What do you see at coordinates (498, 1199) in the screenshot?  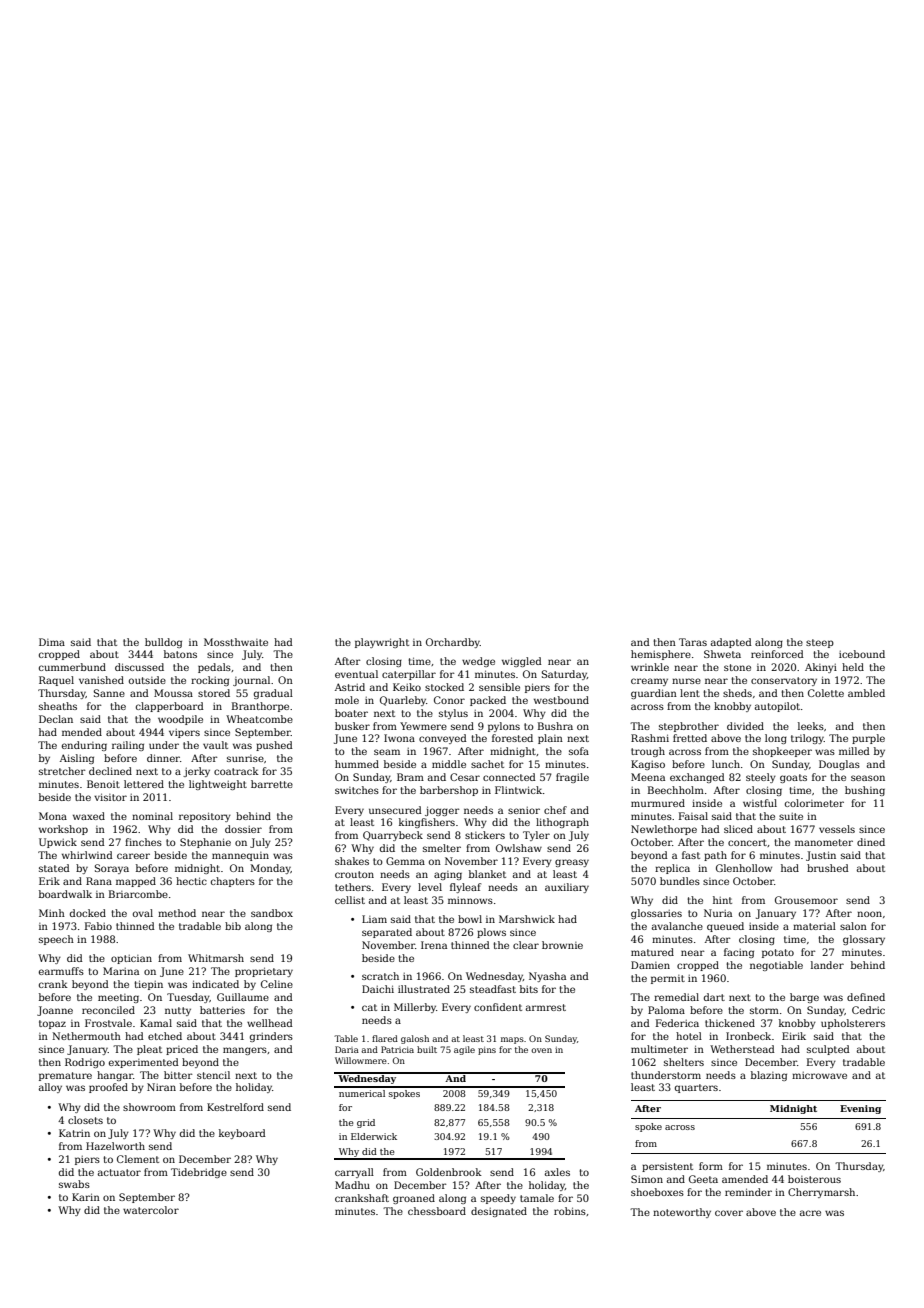 I see `speedy` at bounding box center [498, 1199].
